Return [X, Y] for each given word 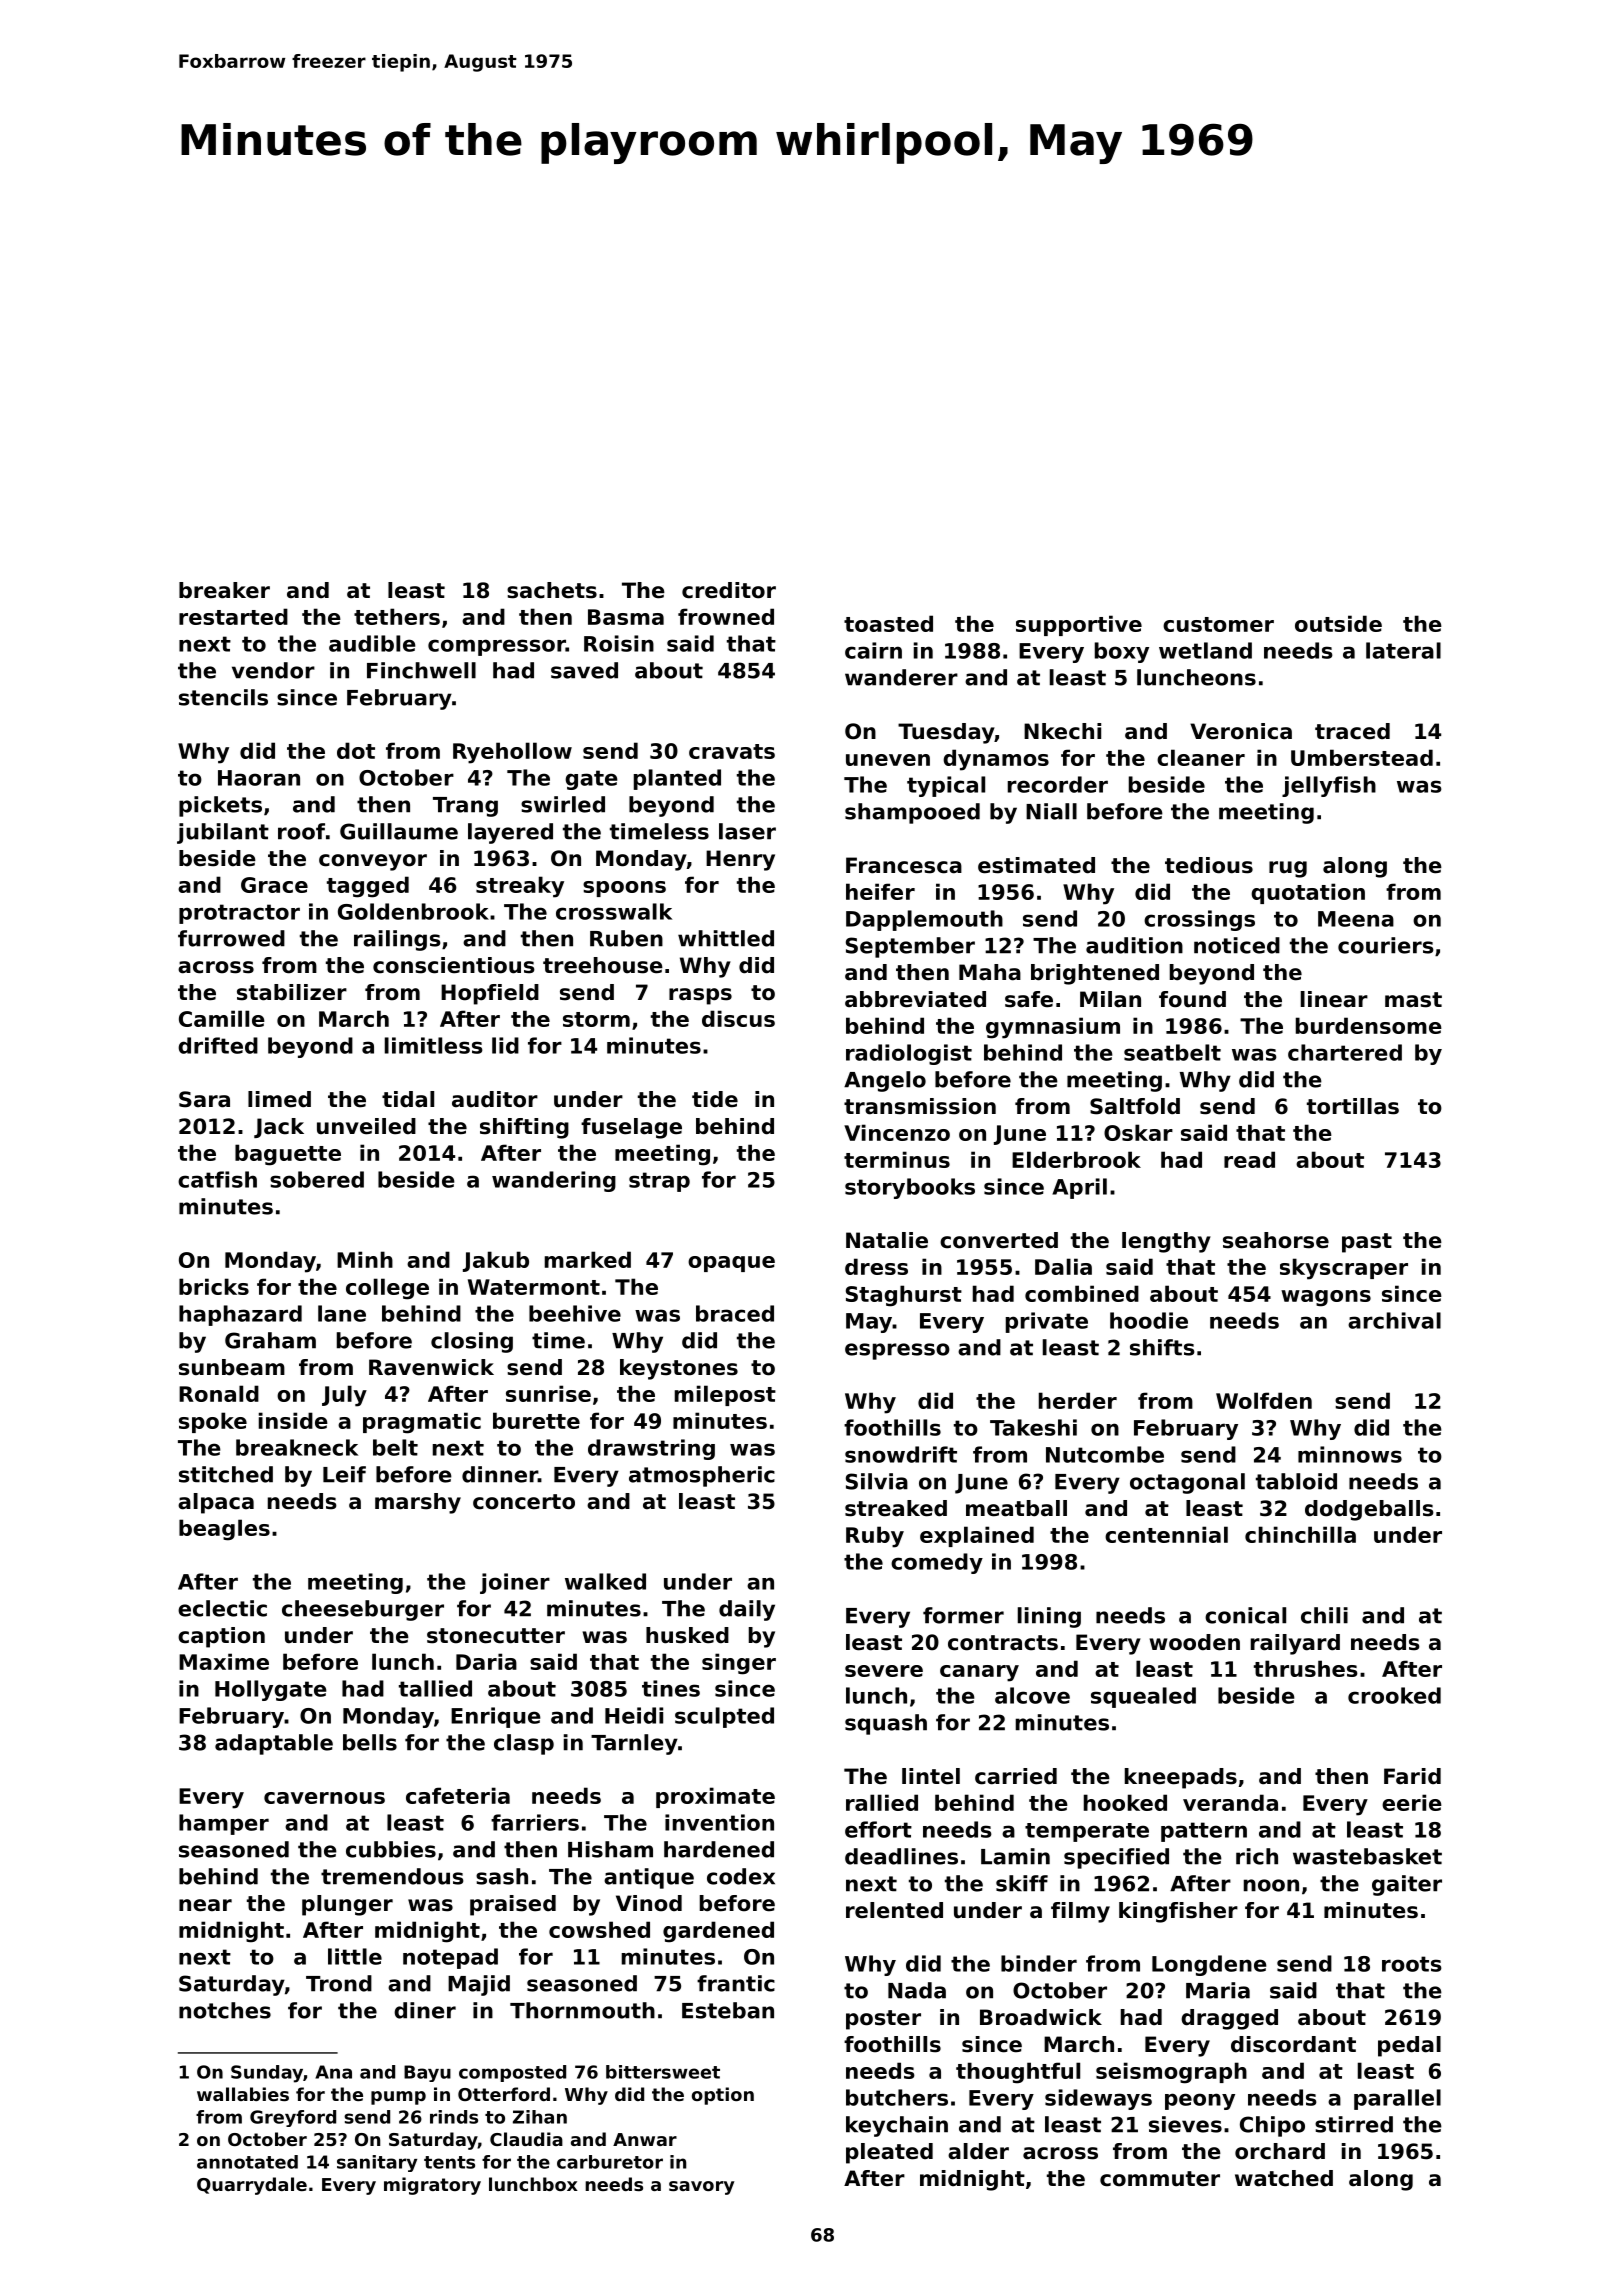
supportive [1079, 625]
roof [301, 831]
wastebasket [1367, 1856]
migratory [432, 2186]
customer [1218, 624]
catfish [217, 1179]
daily [747, 1610]
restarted [233, 616]
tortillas [1353, 1106]
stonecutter [496, 1636]
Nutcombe [1105, 1454]
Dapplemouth [924, 920]
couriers [1386, 945]
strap [659, 1182]
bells [370, 1742]
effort [878, 1829]
